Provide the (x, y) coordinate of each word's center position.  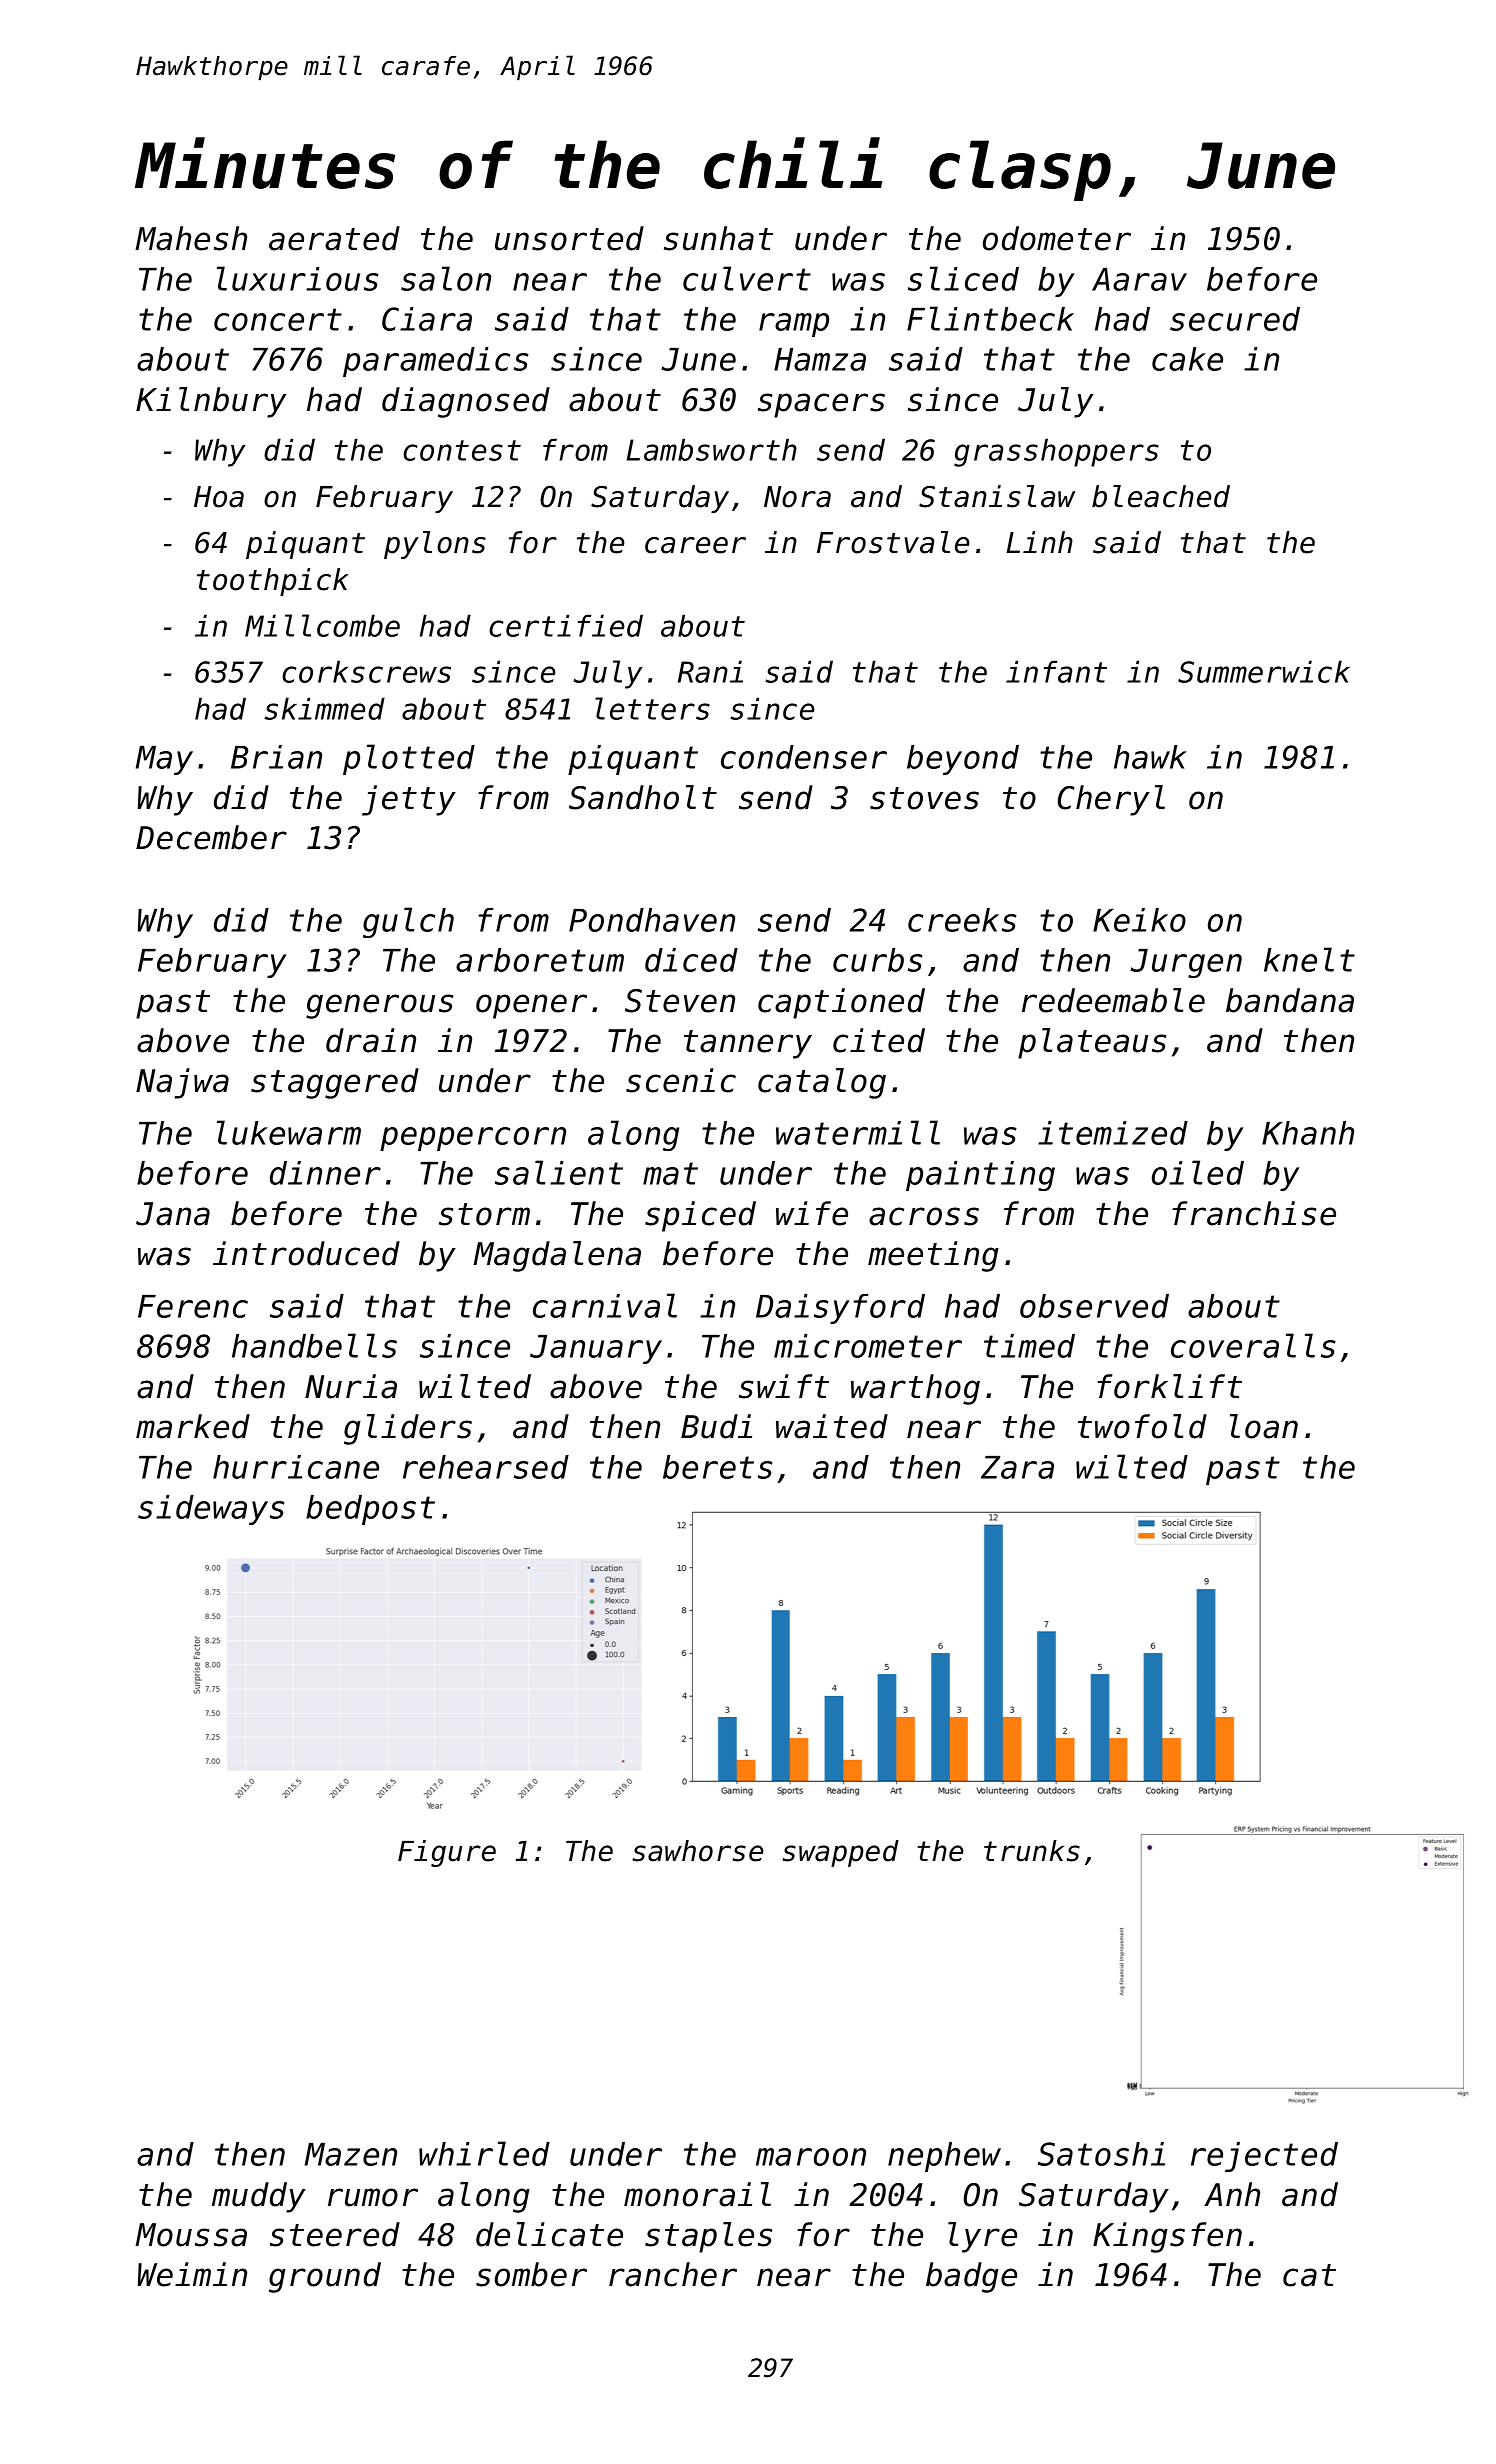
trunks (1032, 1851)
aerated (334, 238)
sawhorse (697, 1851)
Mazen (351, 2154)
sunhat (718, 238)
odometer (1057, 238)
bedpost (370, 1510)
